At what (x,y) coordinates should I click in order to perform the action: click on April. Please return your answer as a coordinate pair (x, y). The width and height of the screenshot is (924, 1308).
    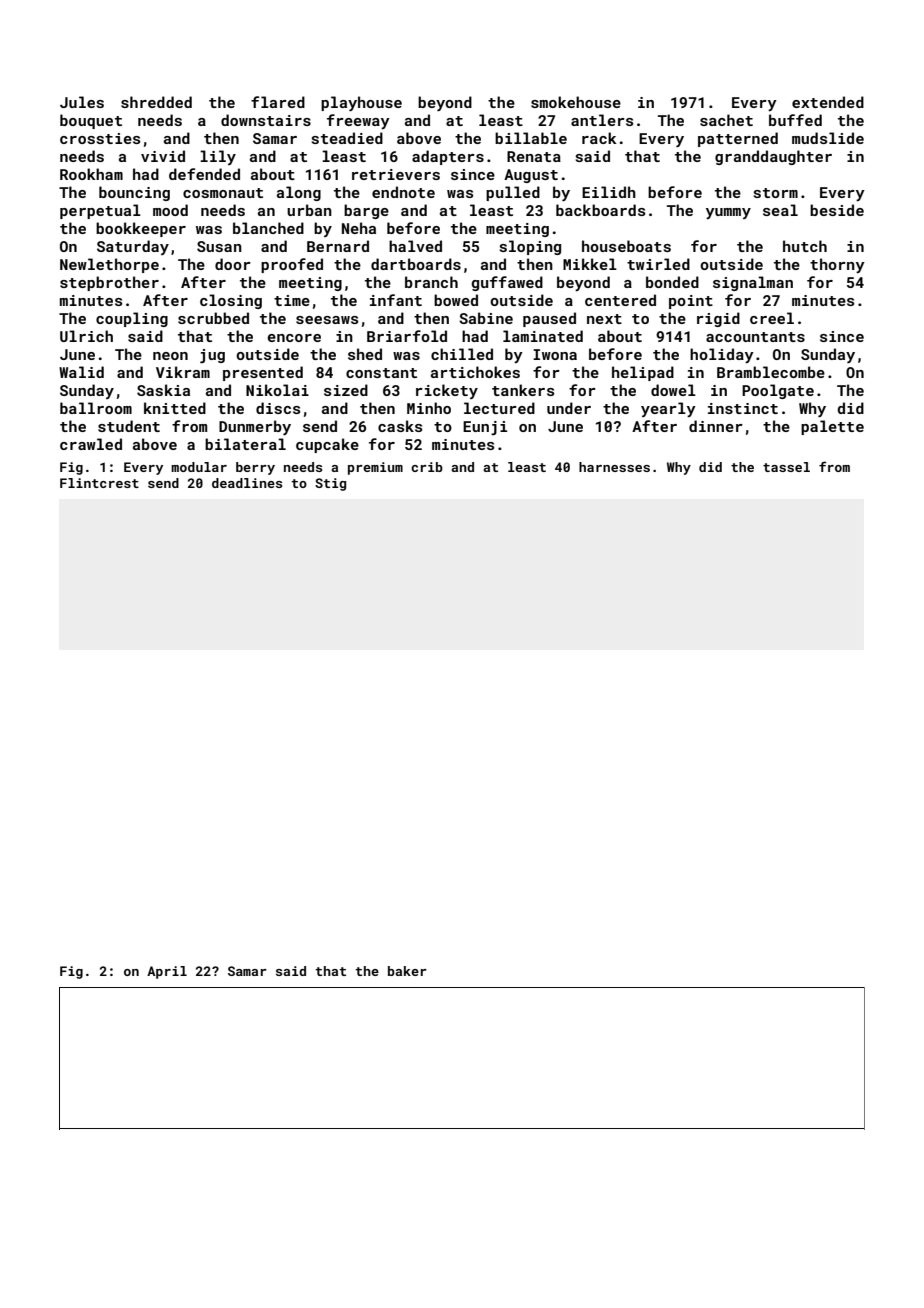
    Looking at the image, I should click on (167, 972).
